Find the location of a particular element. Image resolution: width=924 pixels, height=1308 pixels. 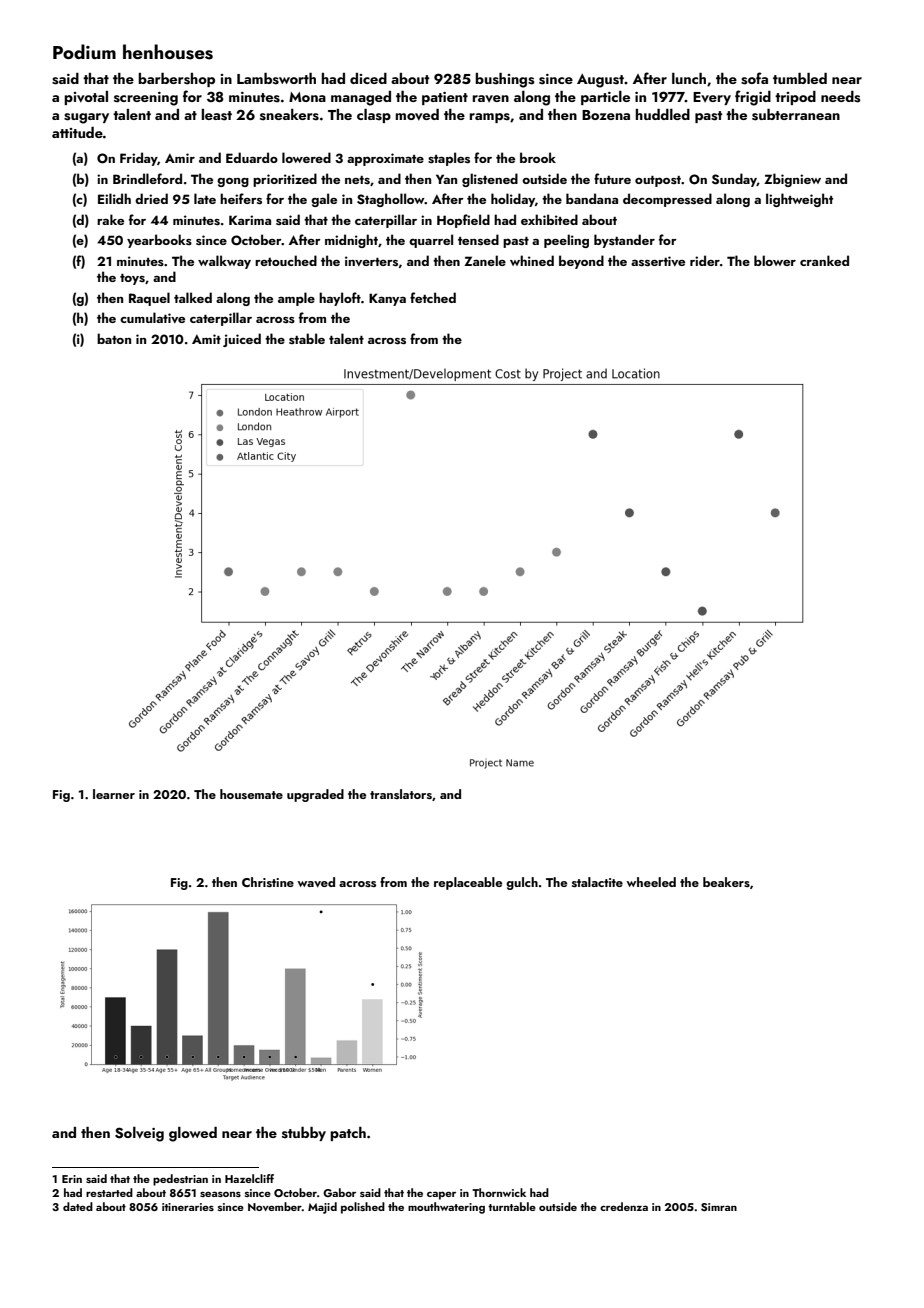

dated is located at coordinates (78, 1206).
